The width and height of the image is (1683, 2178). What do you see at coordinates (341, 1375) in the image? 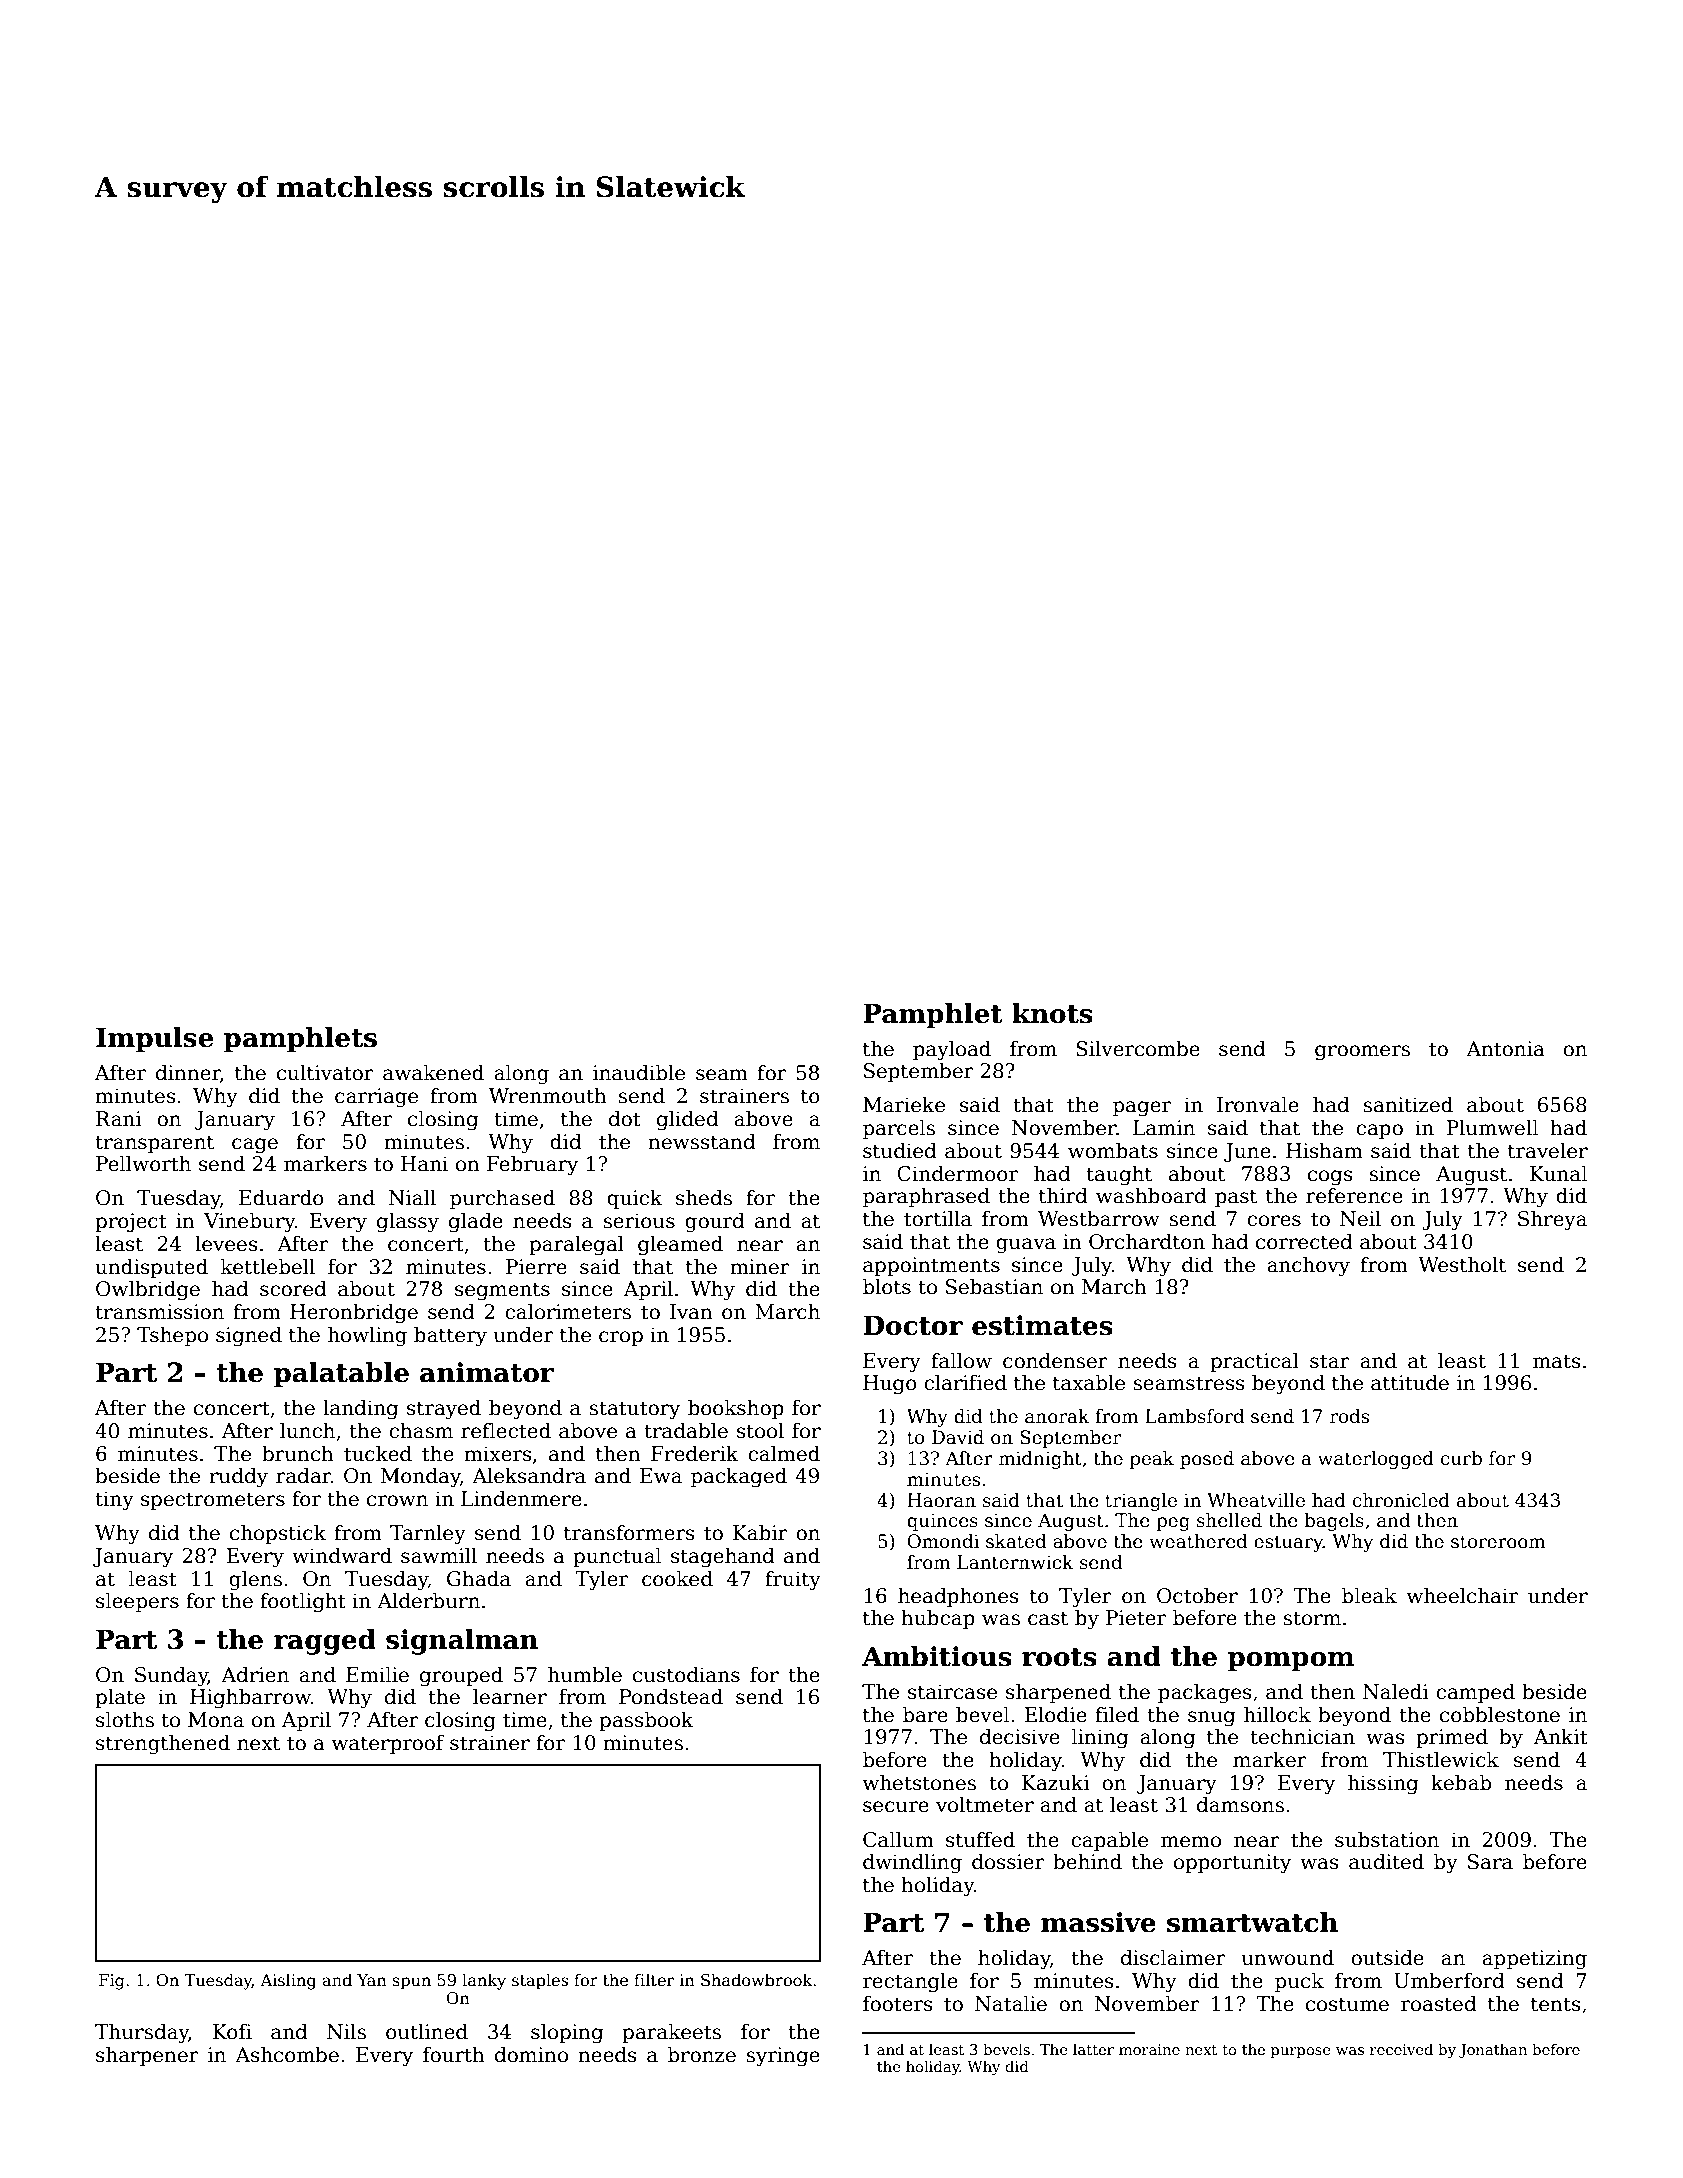
I see `palatable` at bounding box center [341, 1375].
